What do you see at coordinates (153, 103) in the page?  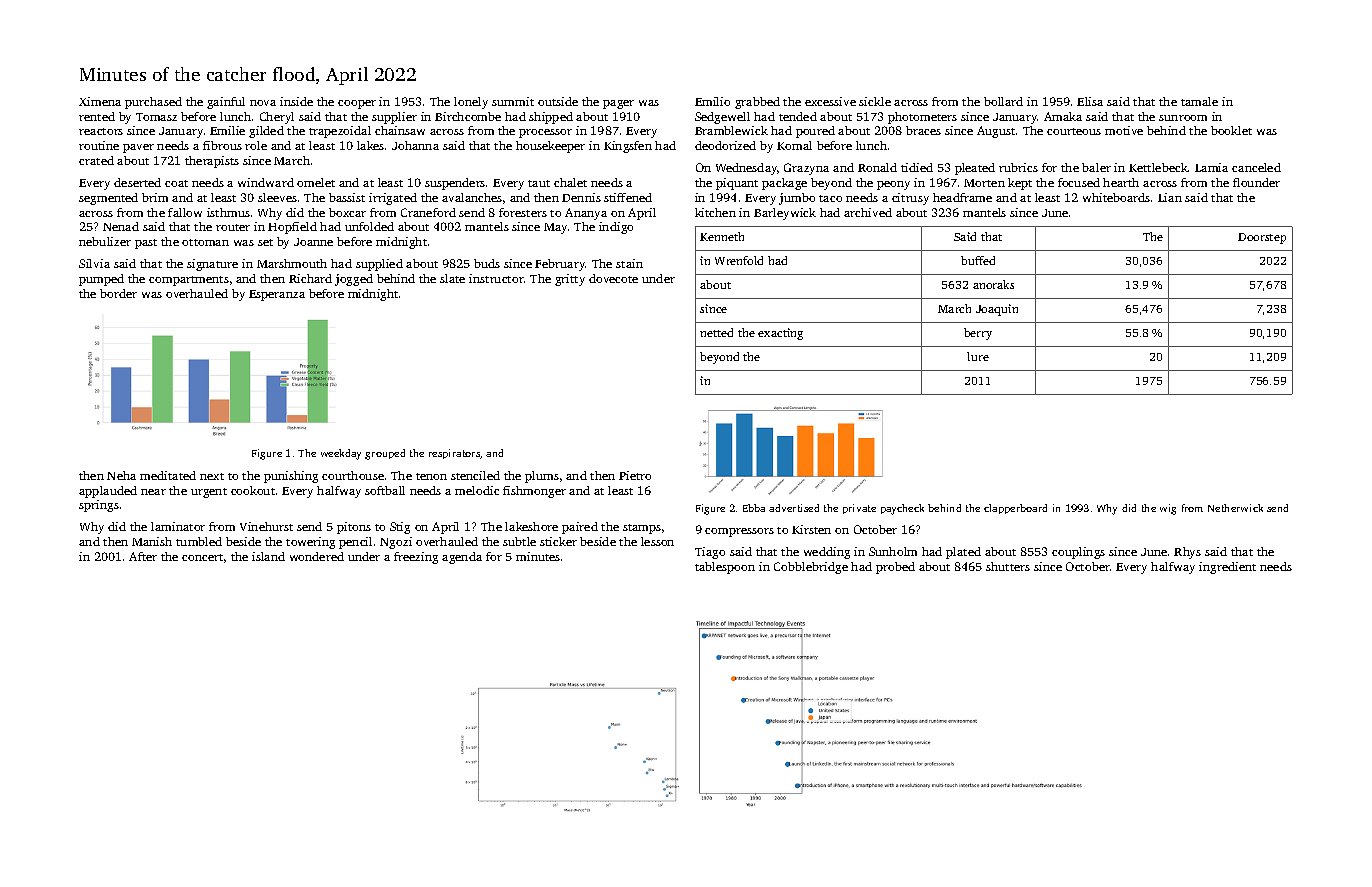 I see `purchased` at bounding box center [153, 103].
